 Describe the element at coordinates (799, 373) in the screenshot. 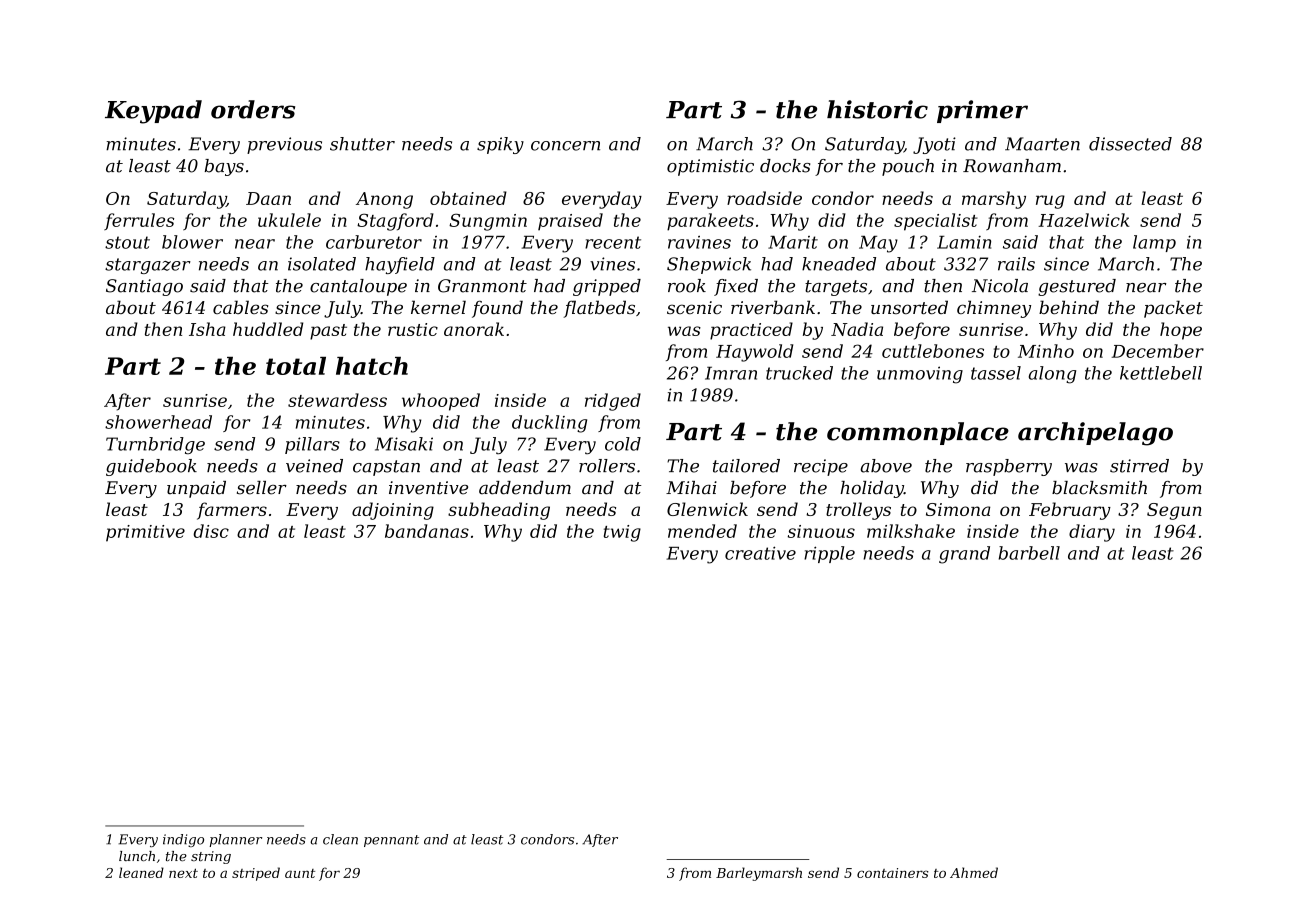

I see `trucked` at that location.
